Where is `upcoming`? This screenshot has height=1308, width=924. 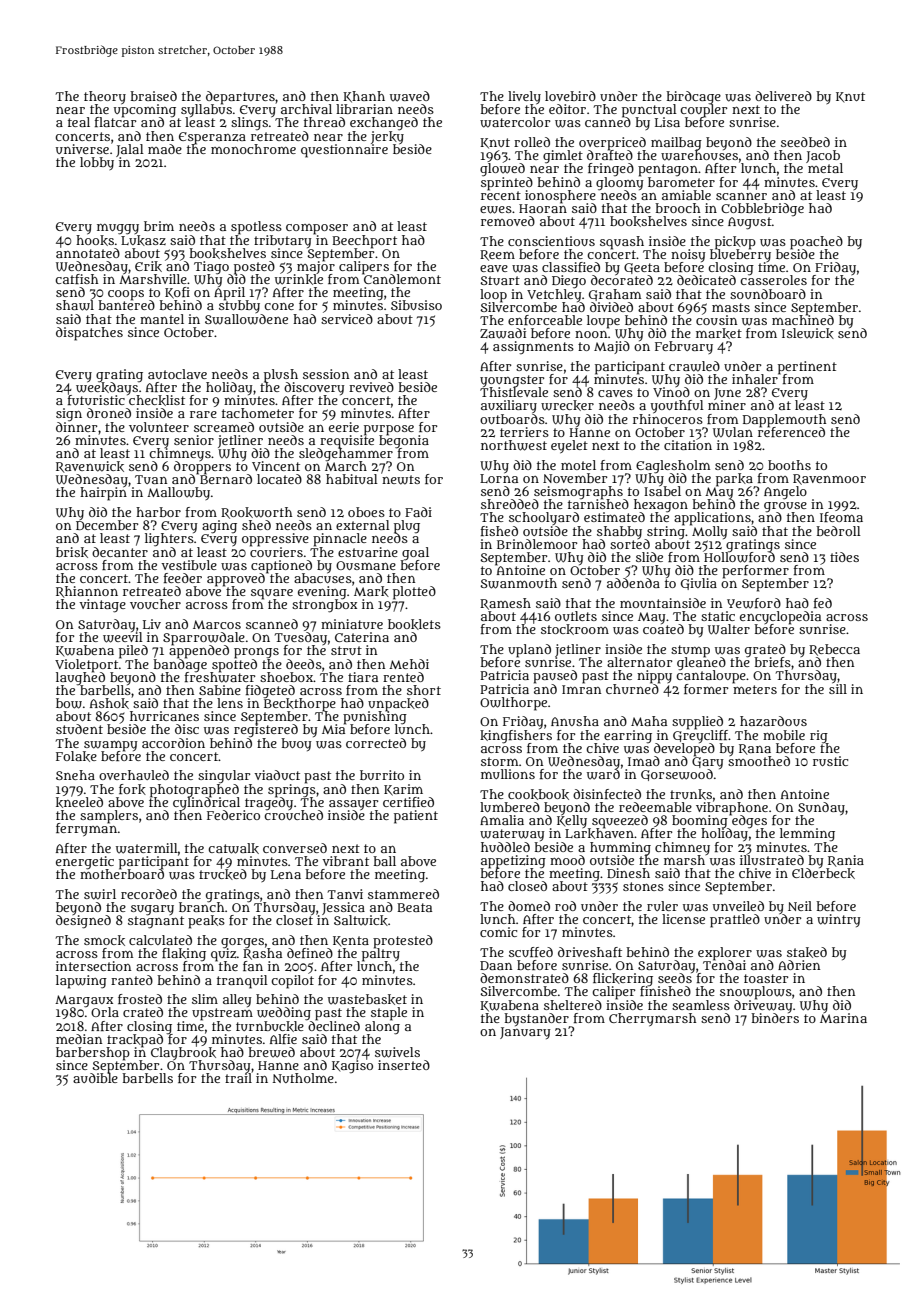
upcoming is located at coordinates (145, 110).
